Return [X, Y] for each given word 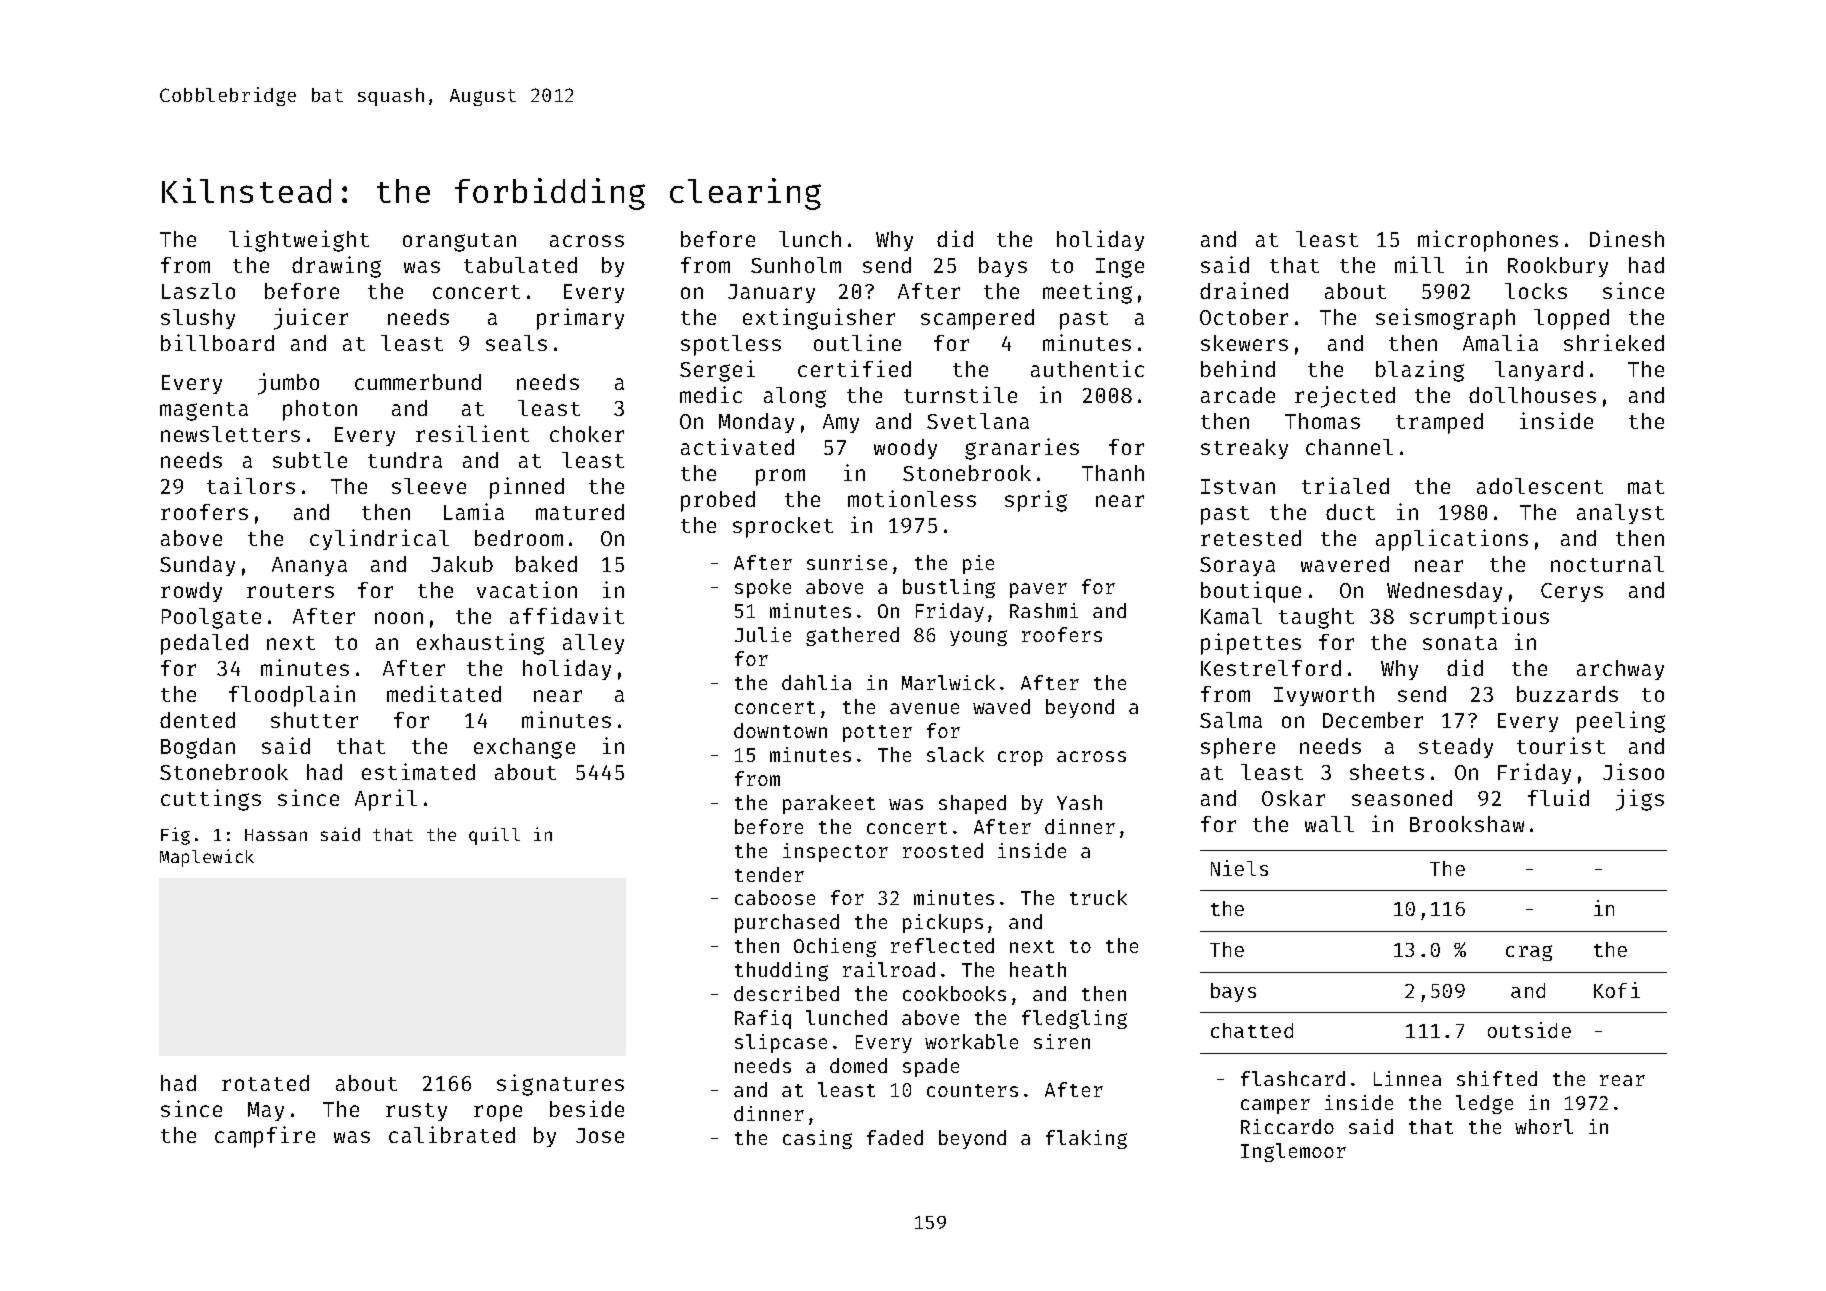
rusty [416, 1112]
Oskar [1293, 798]
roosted [943, 850]
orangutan [459, 242]
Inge [1120, 268]
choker [587, 434]
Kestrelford [1271, 668]
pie [978, 564]
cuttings [211, 800]
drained [1244, 290]
